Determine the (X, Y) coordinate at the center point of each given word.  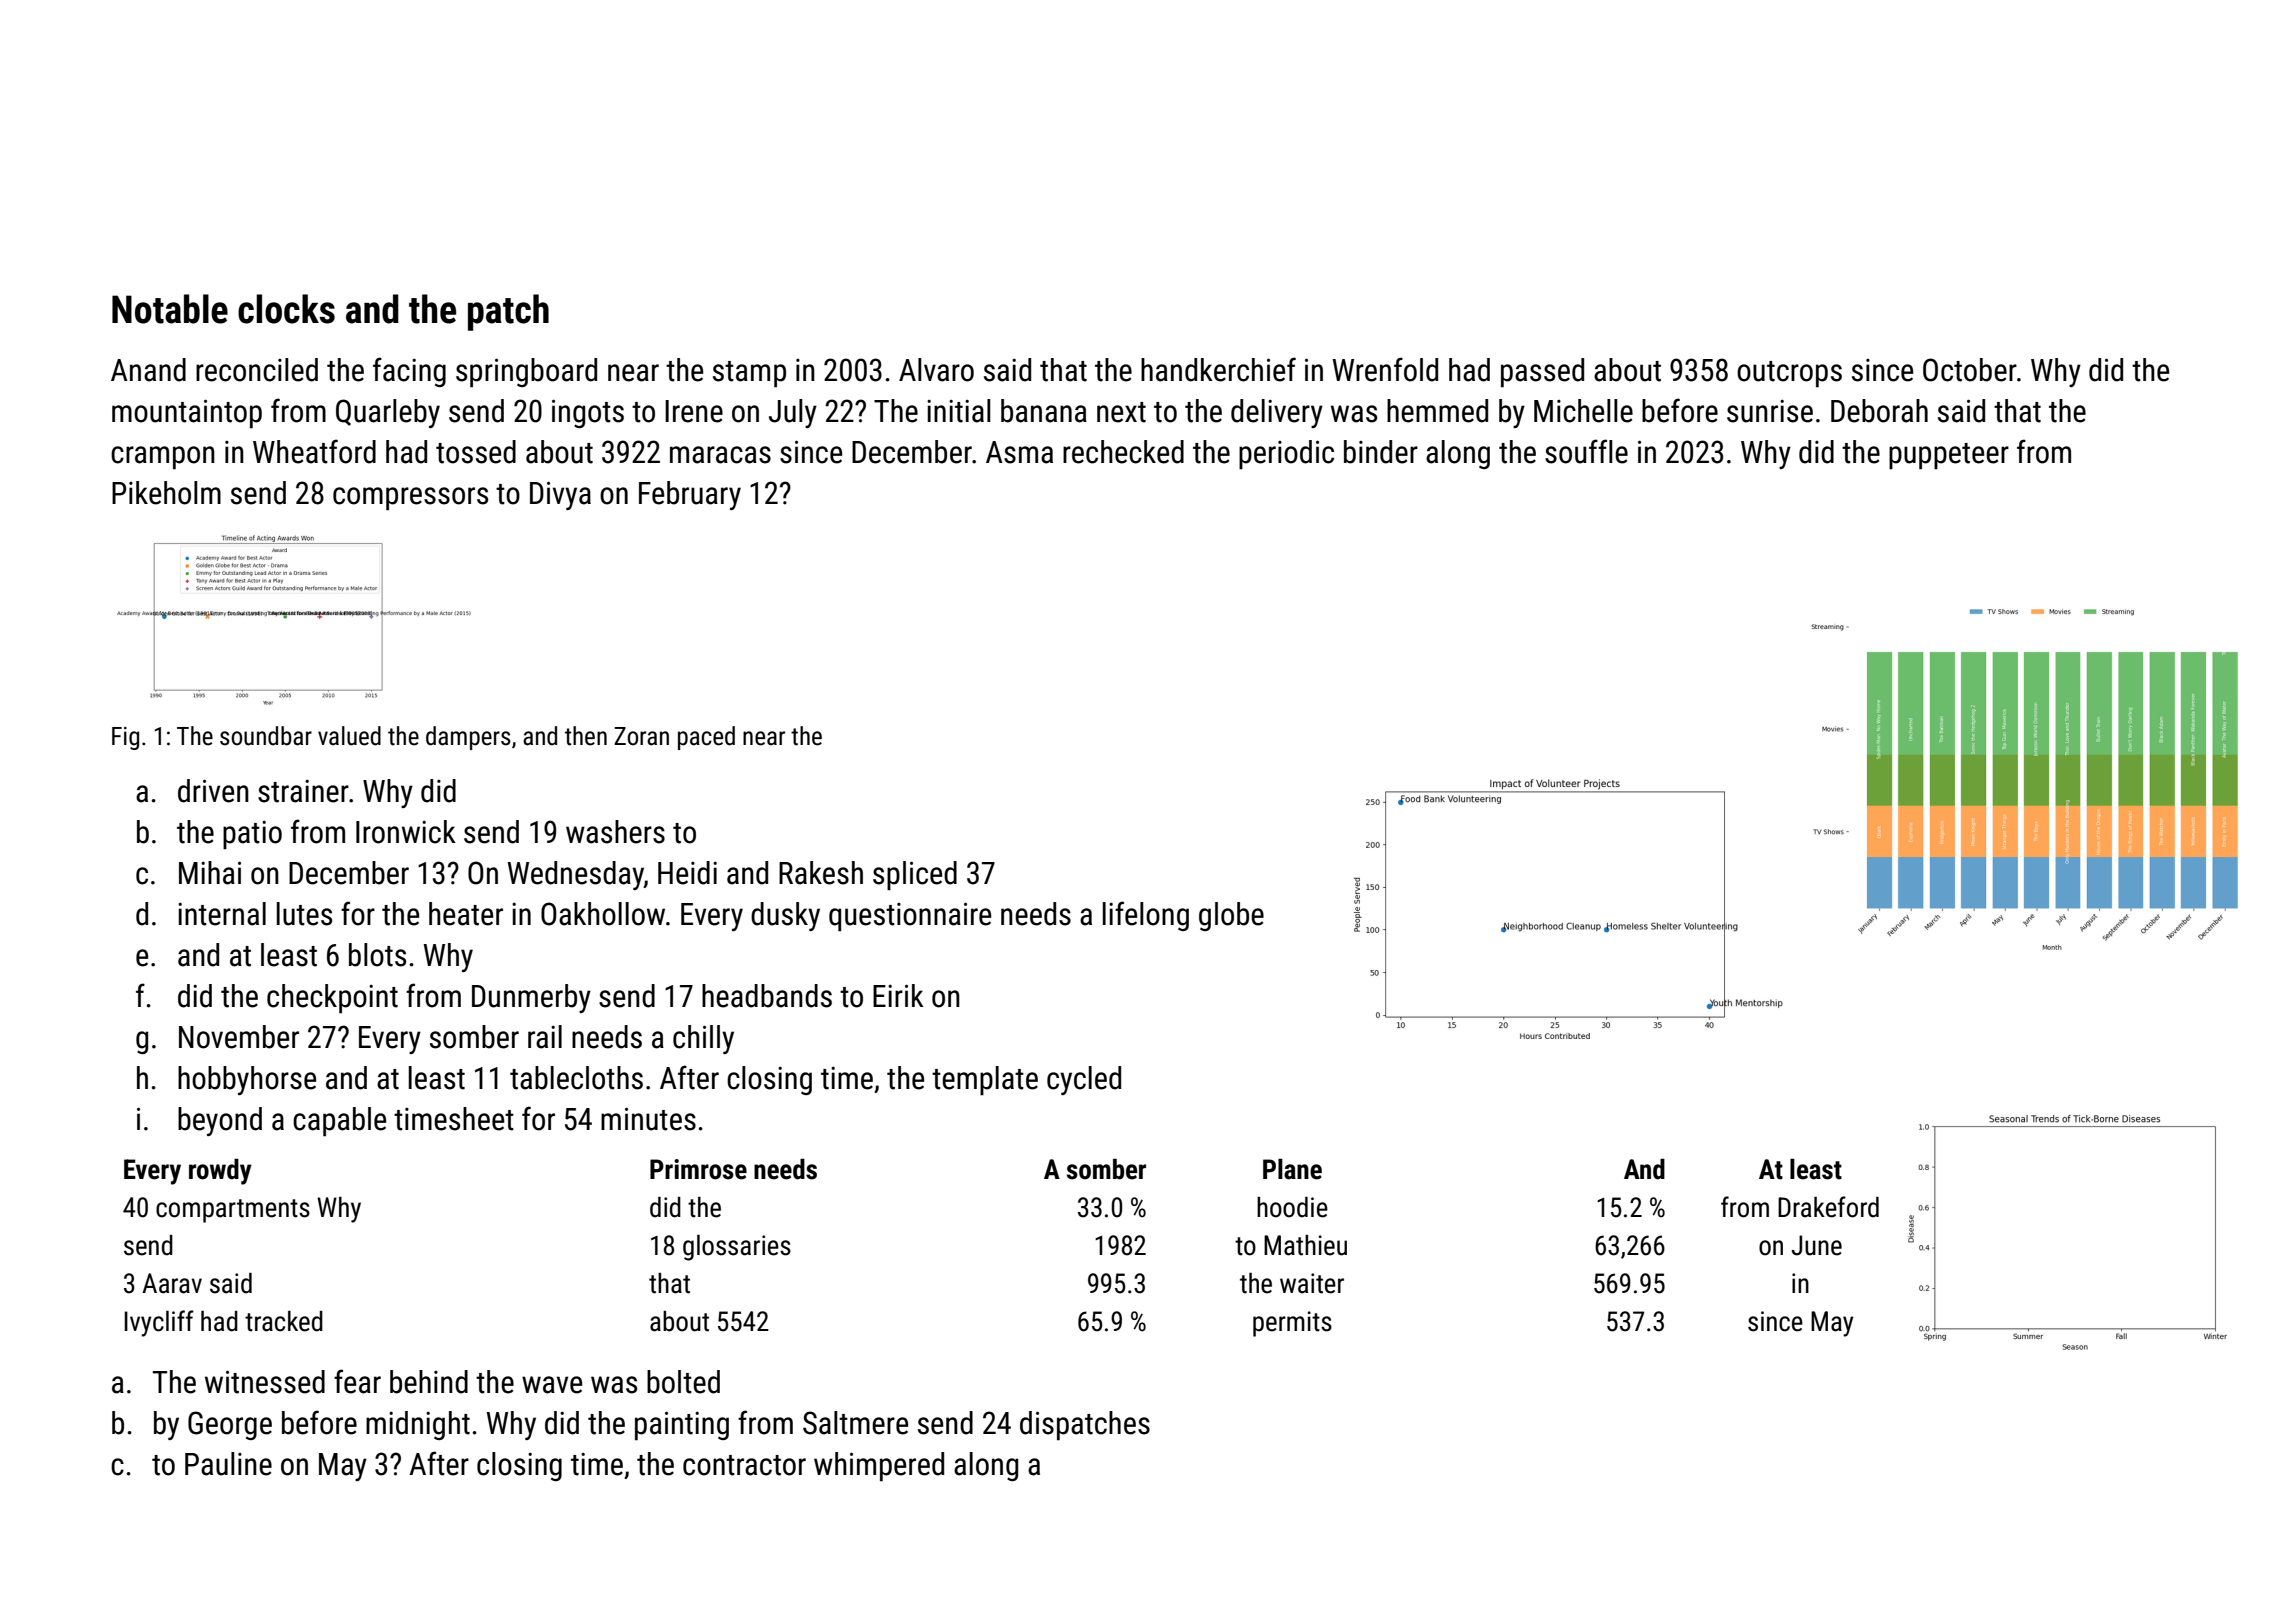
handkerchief (1218, 369)
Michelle (1583, 411)
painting (682, 1425)
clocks (286, 309)
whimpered (879, 1466)
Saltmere (855, 1423)
